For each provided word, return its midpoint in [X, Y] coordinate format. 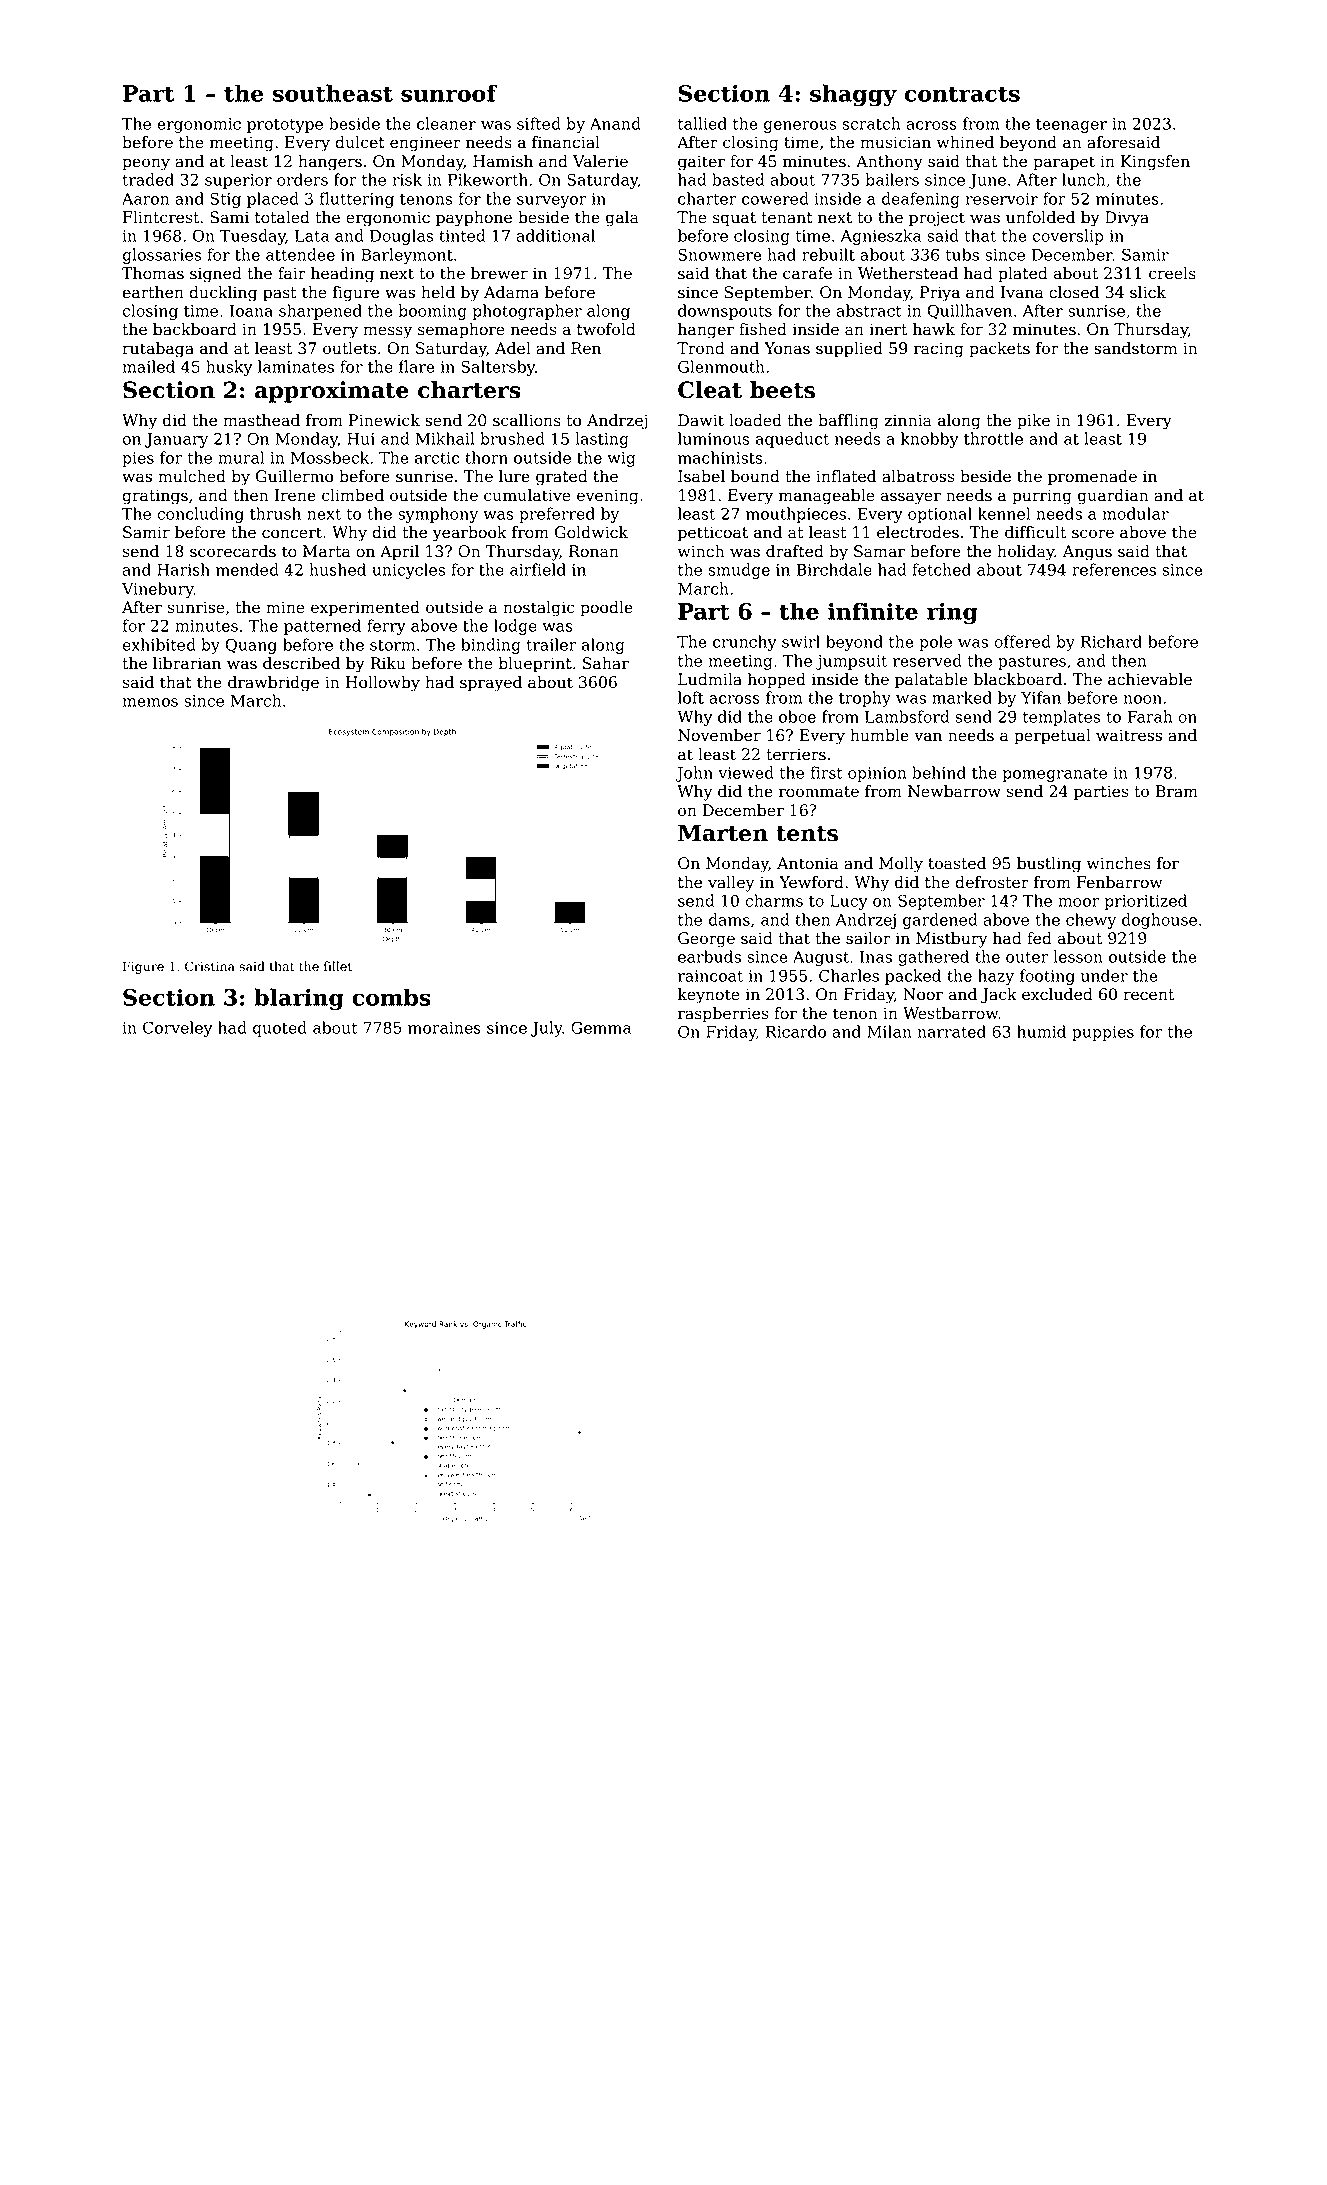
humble [879, 735]
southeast [333, 93]
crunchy [745, 643]
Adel [513, 348]
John [694, 774]
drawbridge [273, 684]
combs [391, 997]
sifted [539, 123]
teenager [1071, 126]
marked [962, 697]
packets [999, 350]
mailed [148, 366]
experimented [365, 609]
